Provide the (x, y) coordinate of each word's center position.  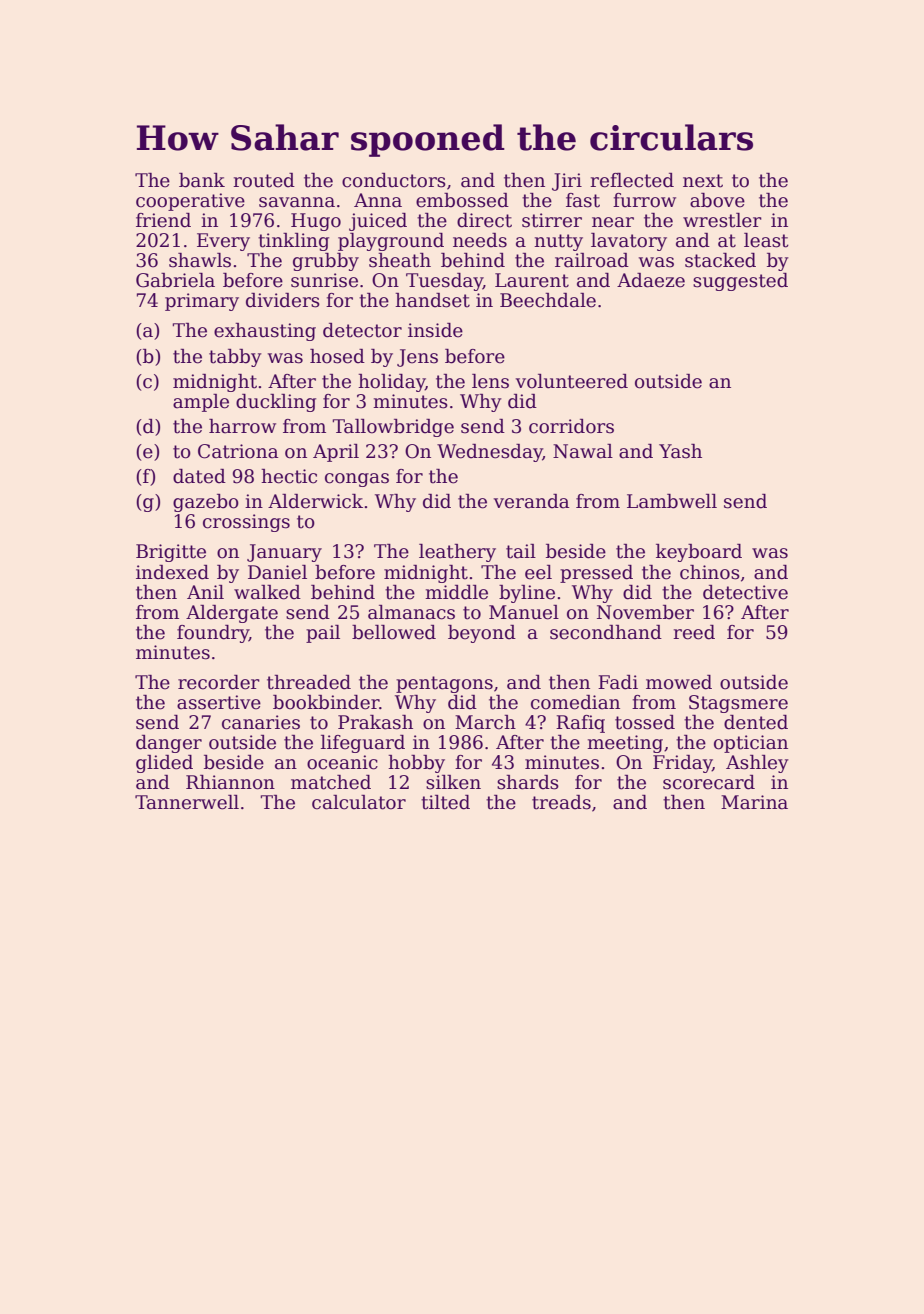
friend (163, 220)
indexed (172, 572)
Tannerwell (187, 802)
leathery (457, 553)
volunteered (571, 381)
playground (391, 242)
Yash (680, 451)
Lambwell (672, 501)
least (766, 240)
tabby (235, 358)
